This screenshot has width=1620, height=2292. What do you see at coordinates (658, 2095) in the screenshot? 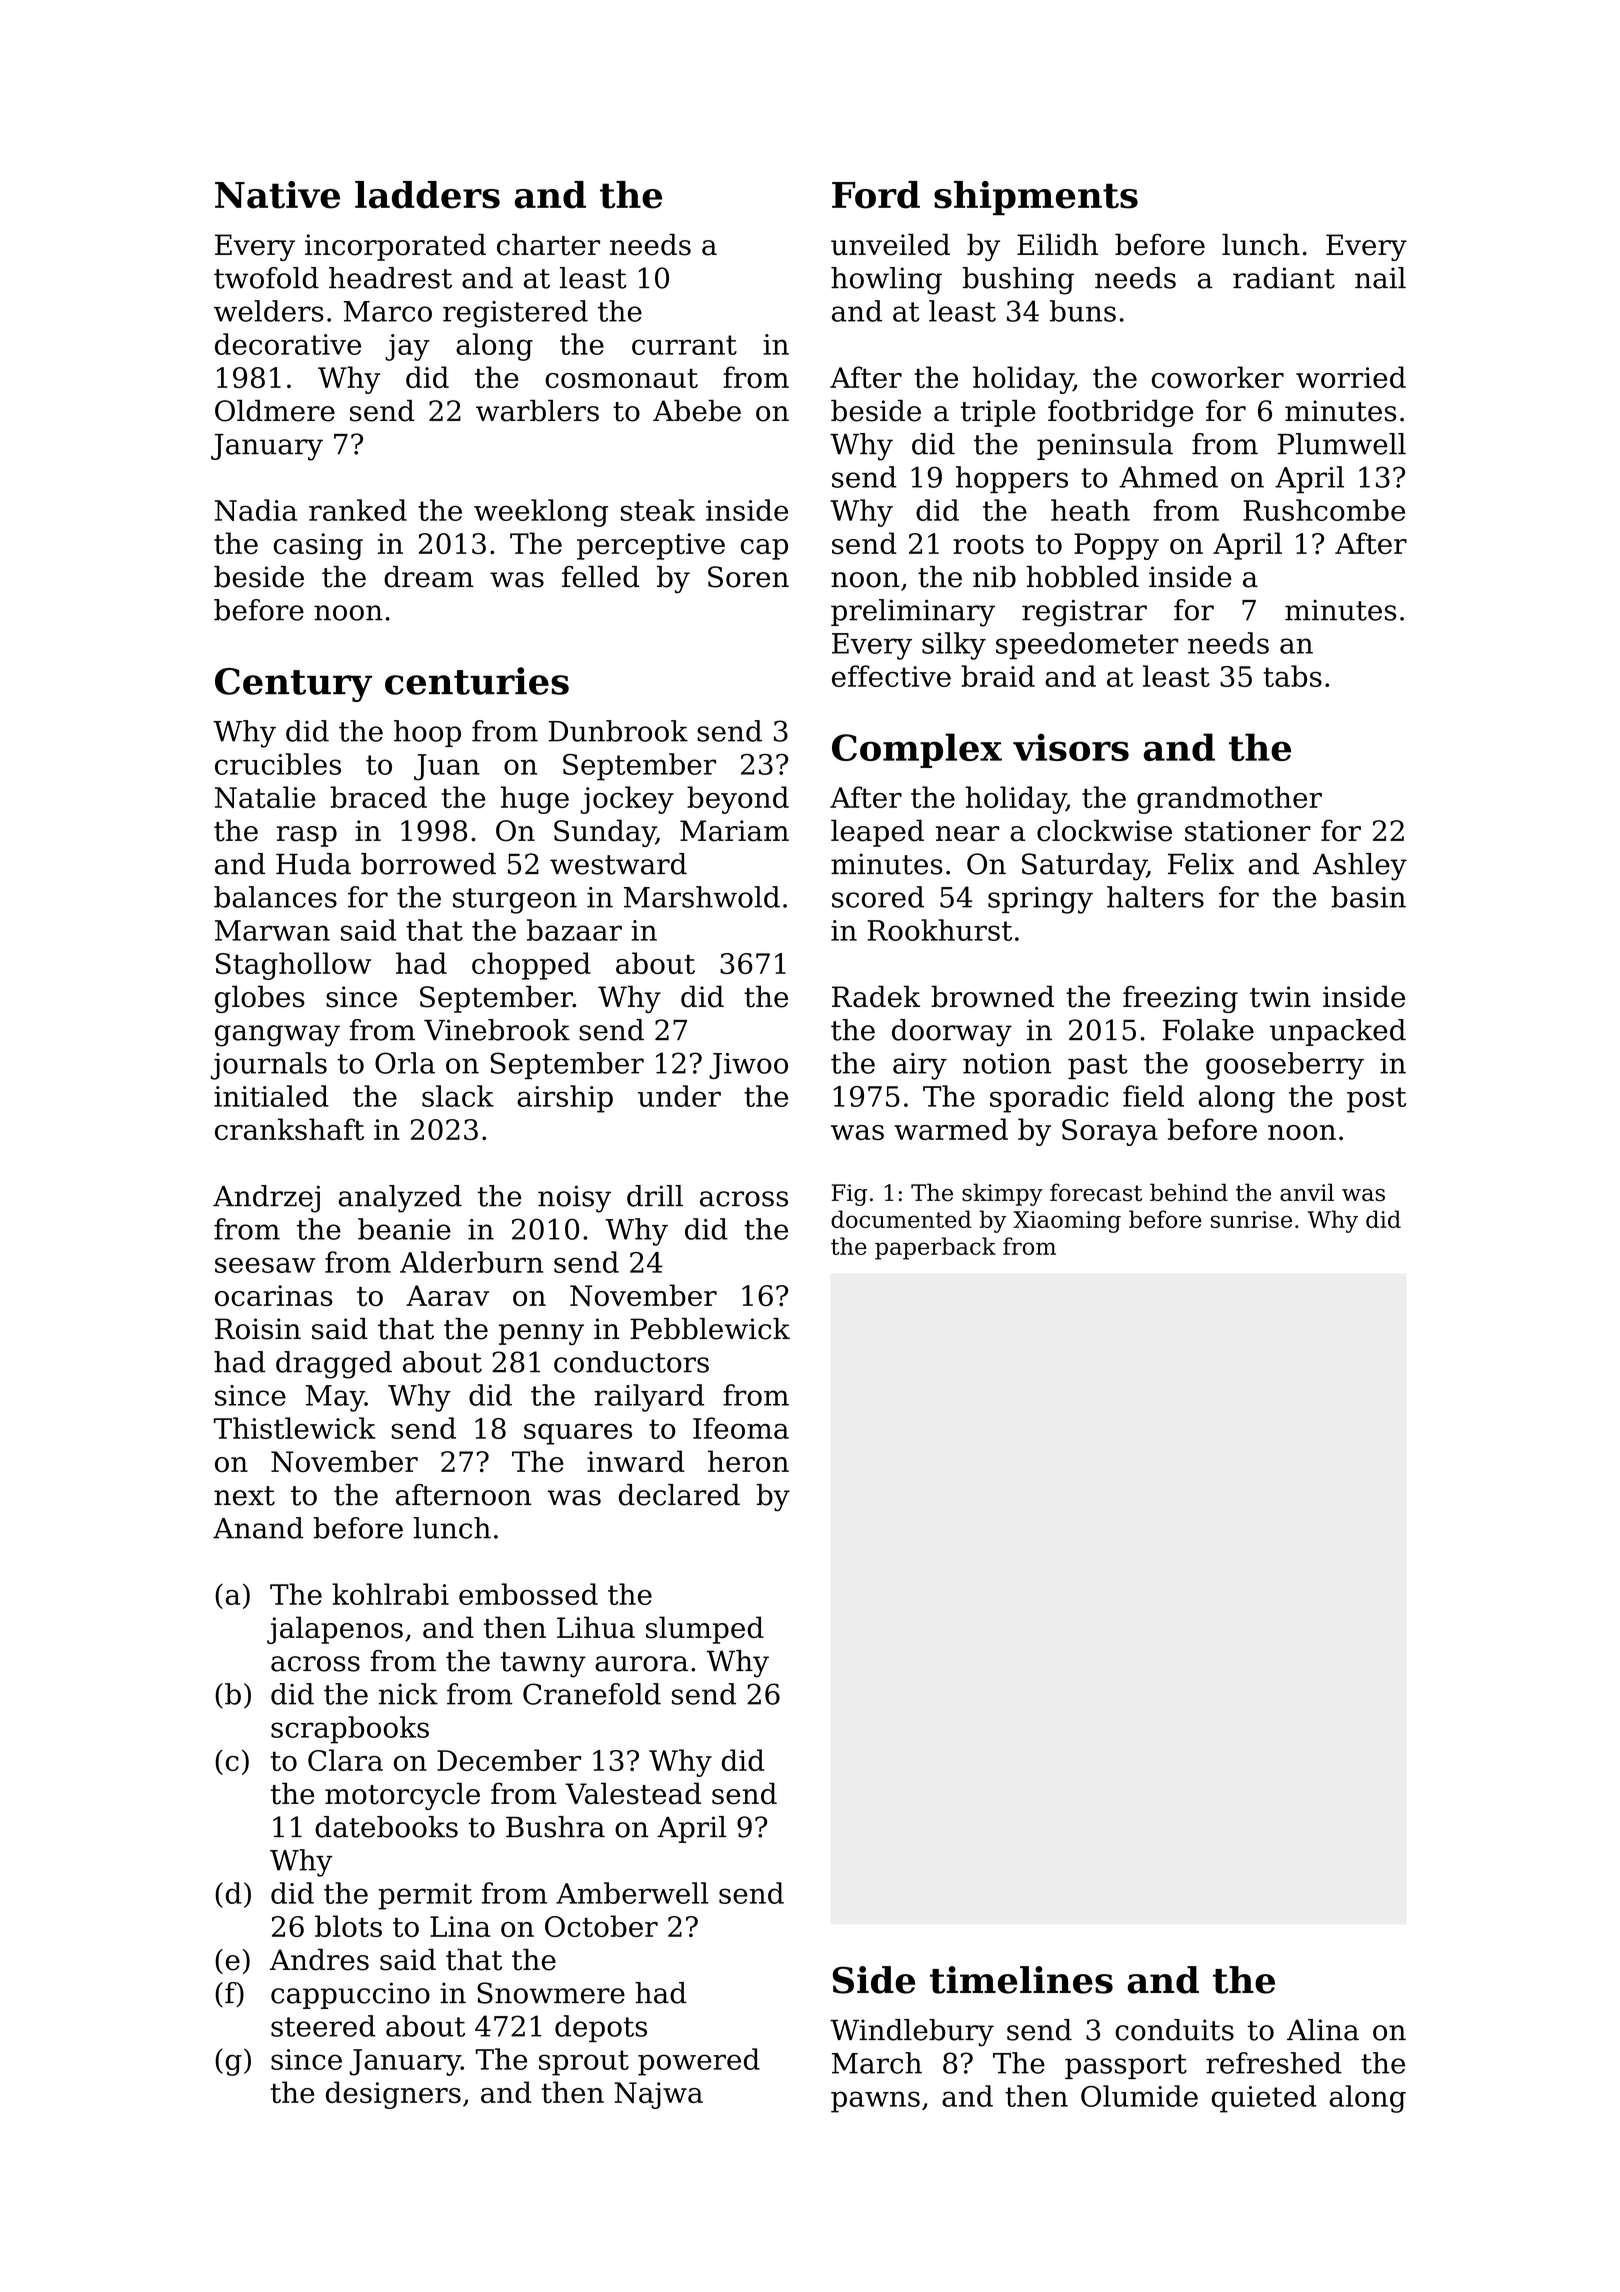
I see `Najwa` at bounding box center [658, 2095].
